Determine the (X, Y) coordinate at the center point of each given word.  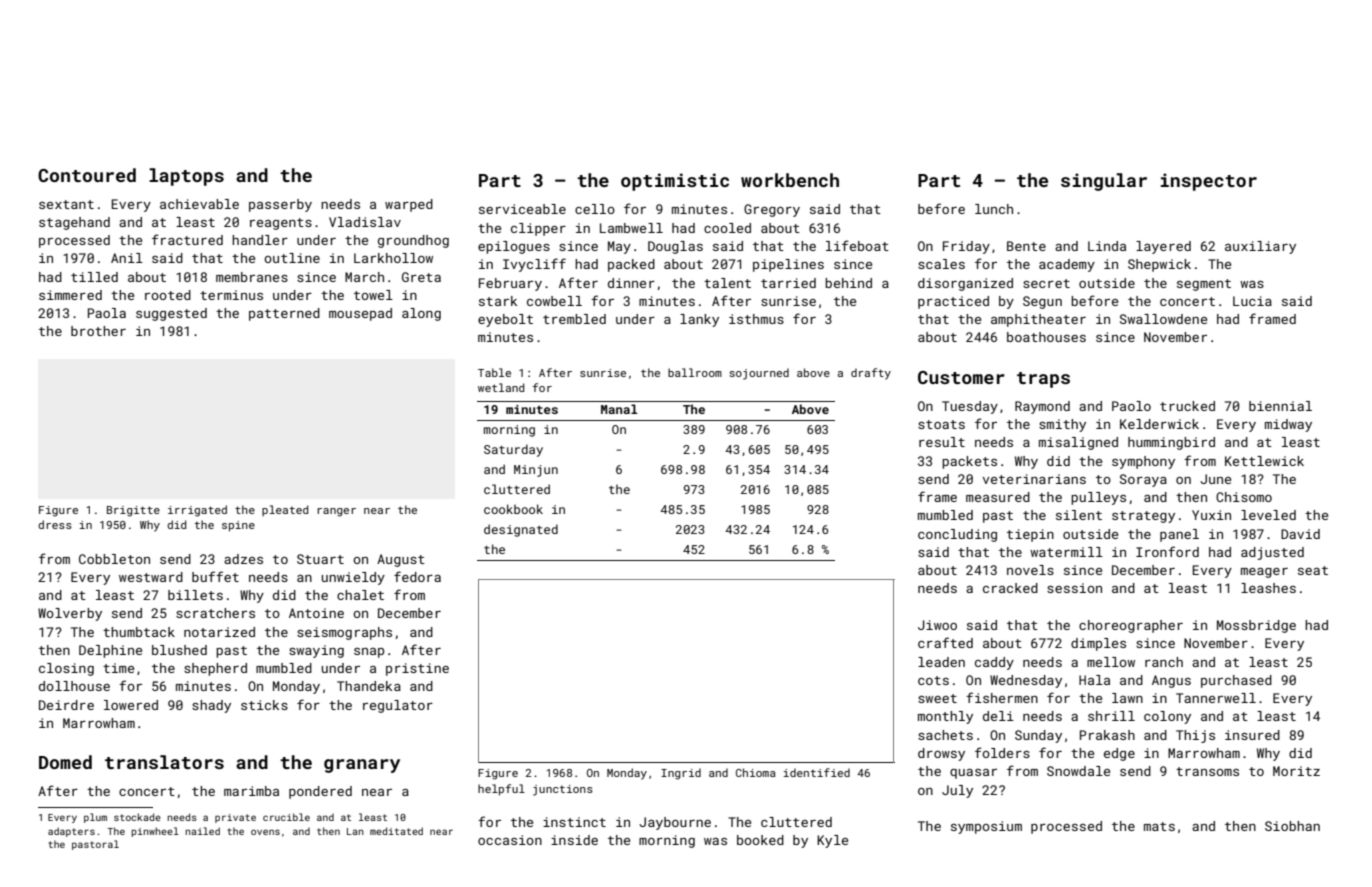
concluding (957, 535)
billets (195, 595)
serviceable (522, 209)
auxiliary (1260, 247)
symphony (1143, 462)
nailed (202, 831)
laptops (186, 177)
